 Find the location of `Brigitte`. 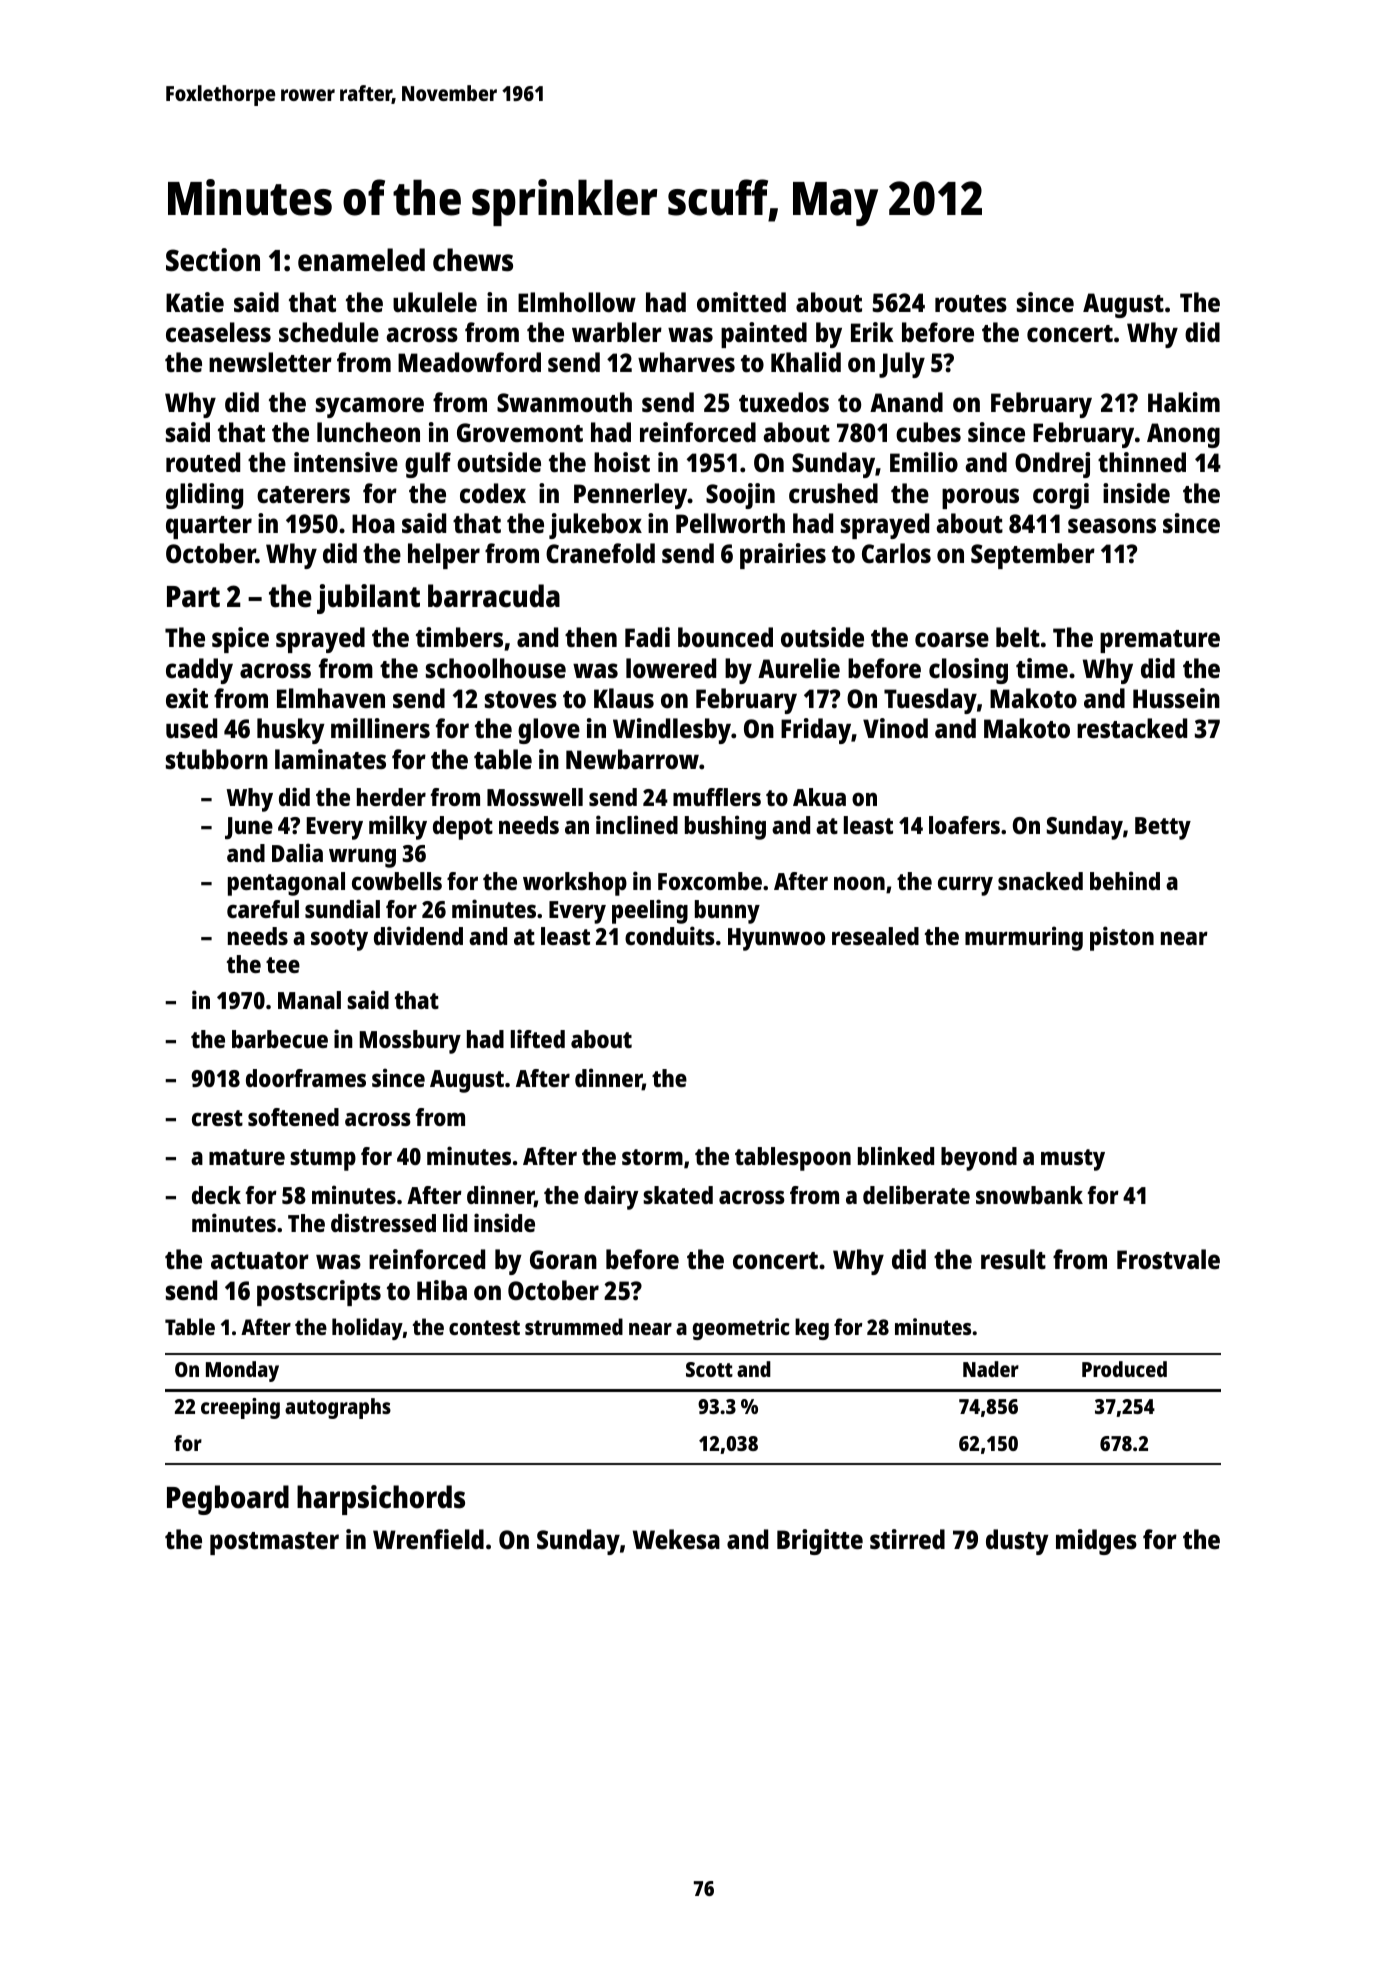

Brigitte is located at coordinates (820, 1542).
